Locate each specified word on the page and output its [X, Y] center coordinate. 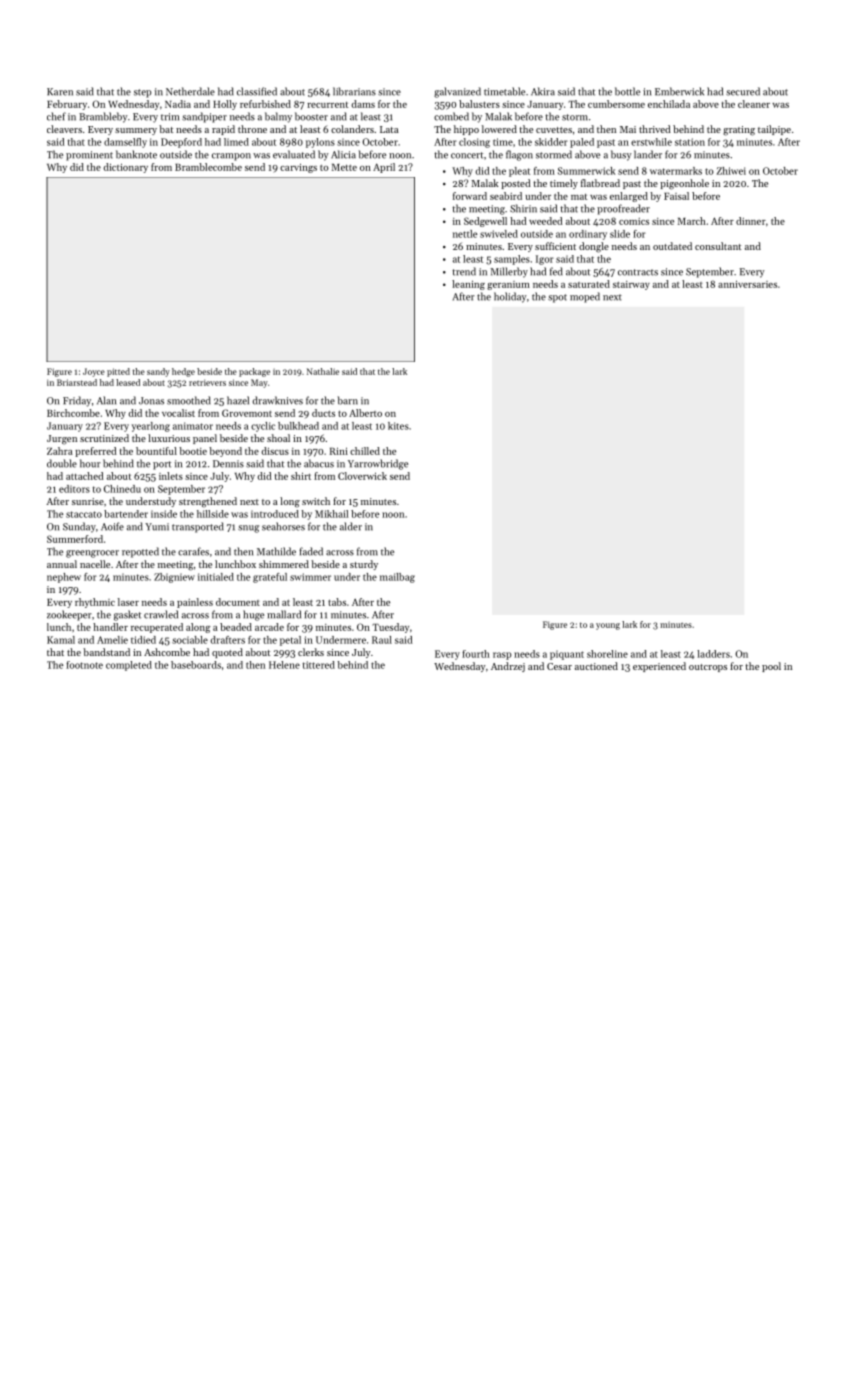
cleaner [754, 104]
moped [585, 297]
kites [398, 426]
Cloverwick [362, 476]
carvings [298, 168]
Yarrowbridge [378, 464]
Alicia [343, 154]
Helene [284, 665]
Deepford [181, 143]
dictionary [126, 168]
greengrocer [92, 554]
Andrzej [508, 667]
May [259, 383]
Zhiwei [731, 171]
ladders [713, 654]
